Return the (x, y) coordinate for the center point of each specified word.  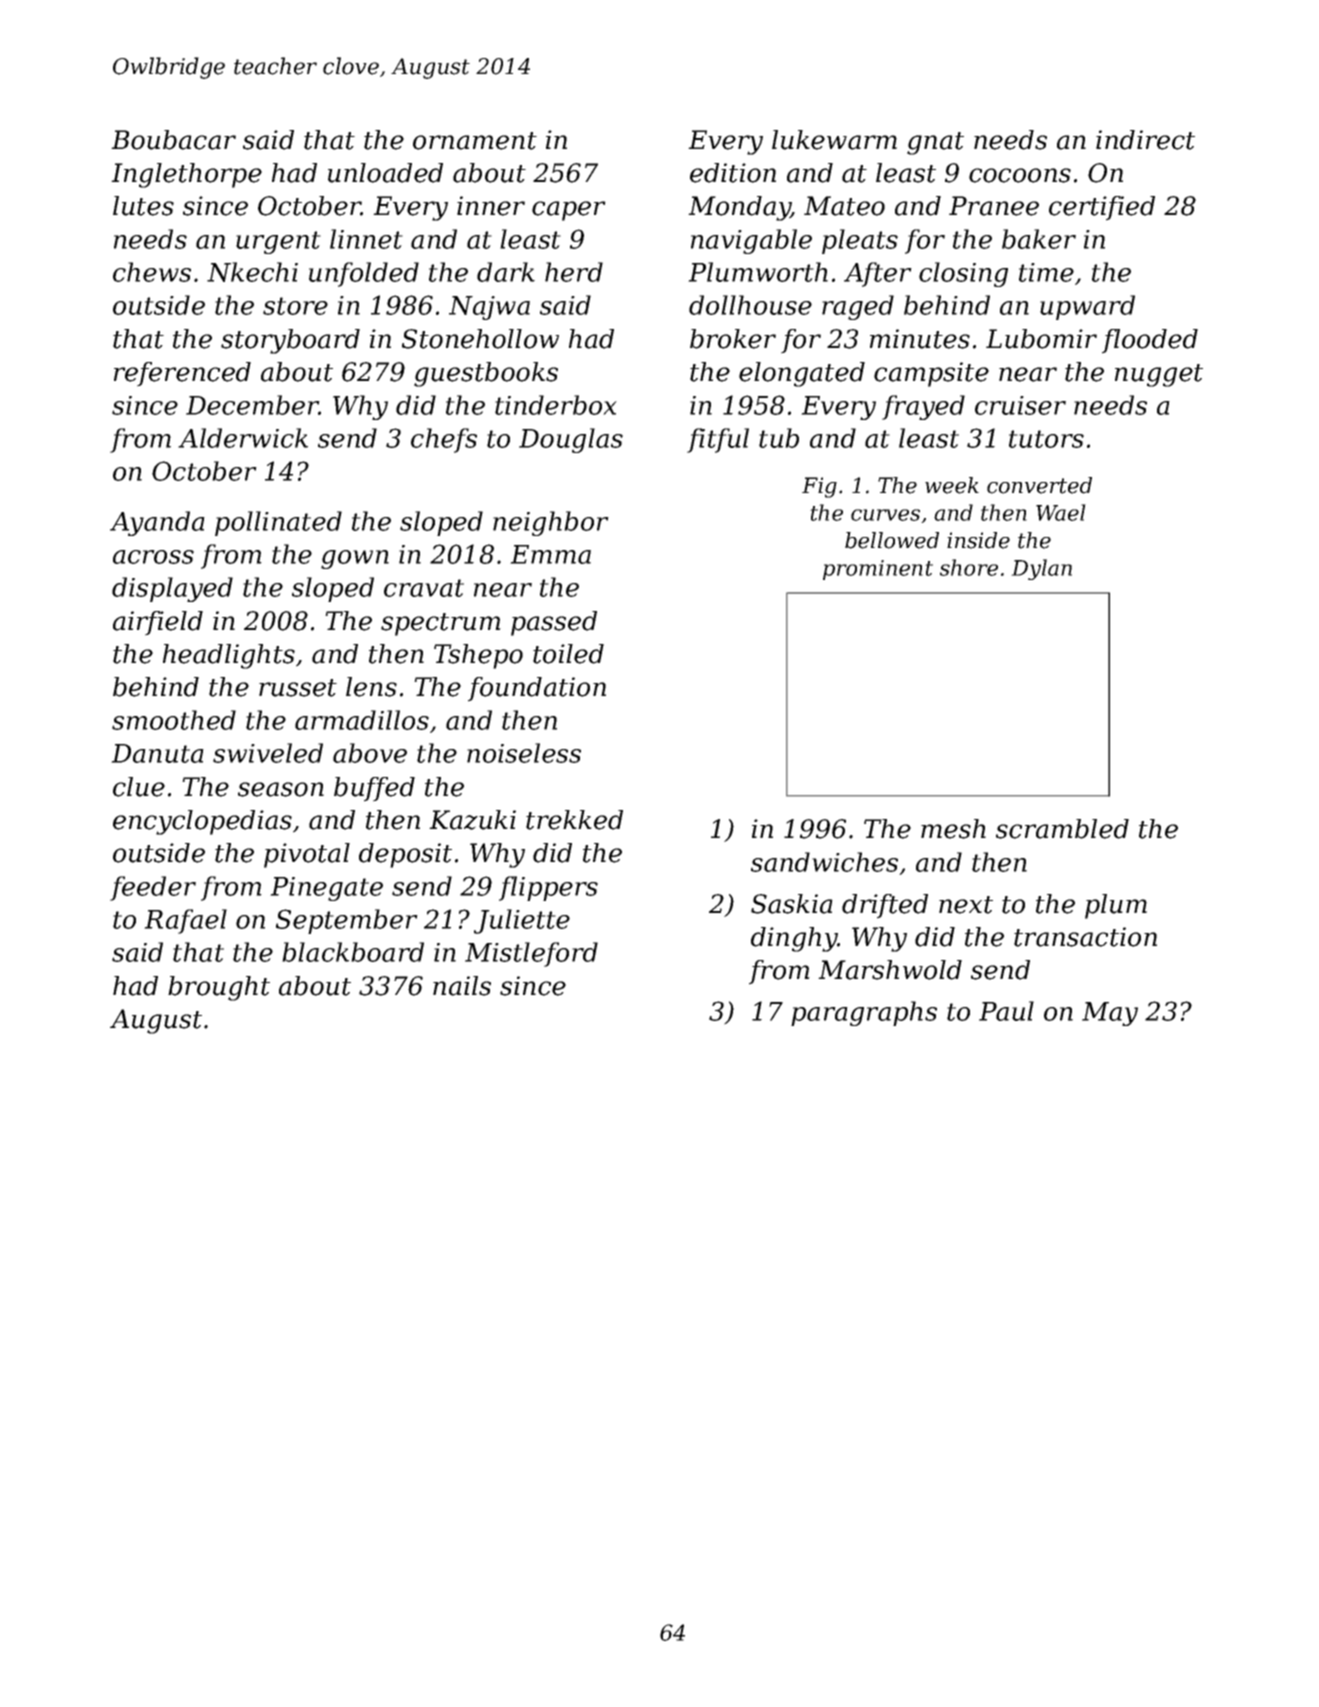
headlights (229, 656)
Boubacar (173, 140)
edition (733, 173)
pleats (860, 241)
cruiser (1020, 405)
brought (219, 988)
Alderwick (243, 438)
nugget (1159, 375)
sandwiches (824, 862)
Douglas (571, 440)
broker (733, 339)
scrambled (1062, 829)
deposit (405, 855)
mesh (953, 829)
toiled (568, 654)
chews (152, 272)
